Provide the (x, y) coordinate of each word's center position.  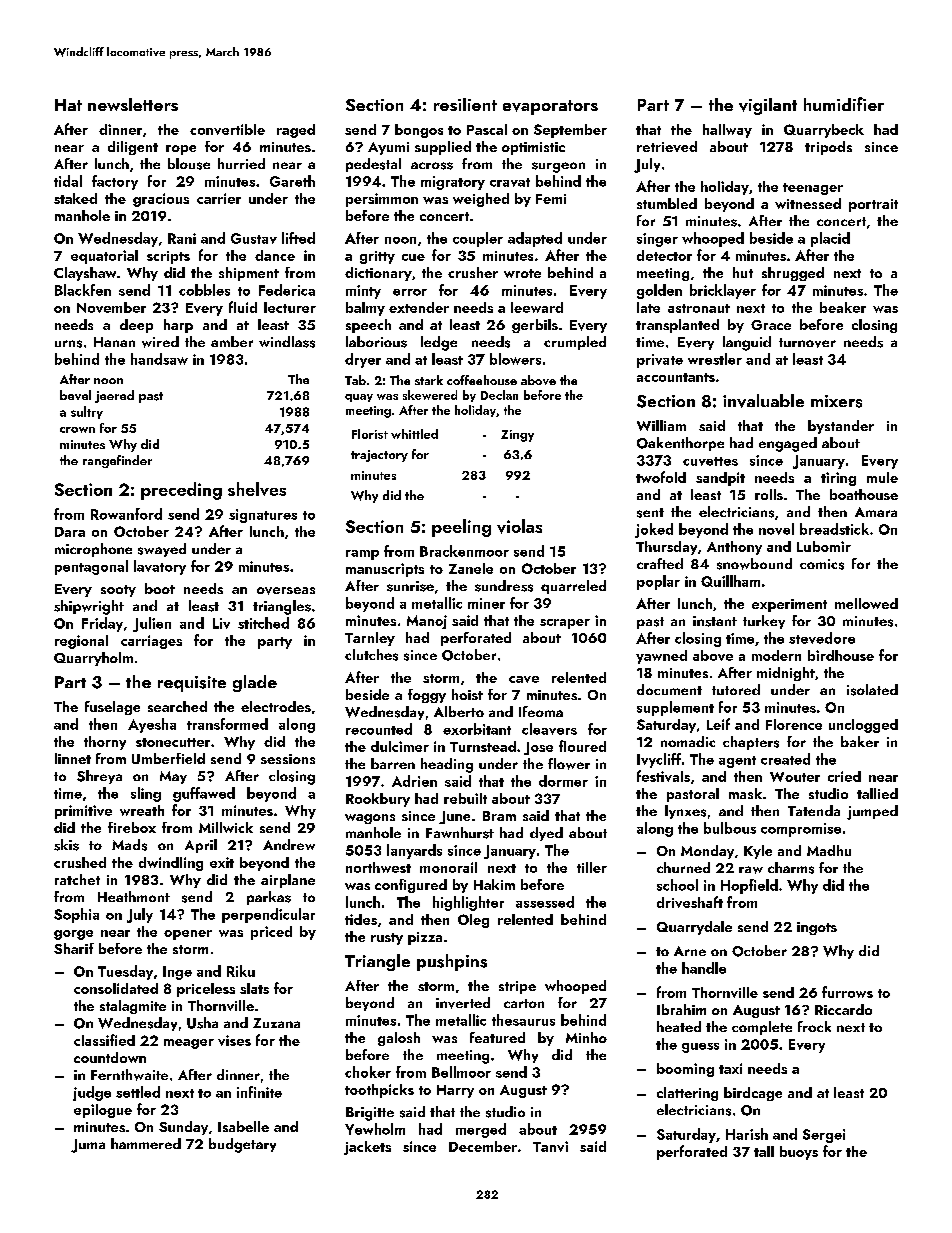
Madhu (829, 850)
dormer (563, 781)
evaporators (550, 107)
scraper (565, 624)
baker (860, 741)
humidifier (844, 104)
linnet (73, 758)
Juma (88, 1146)
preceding (181, 491)
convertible (227, 129)
